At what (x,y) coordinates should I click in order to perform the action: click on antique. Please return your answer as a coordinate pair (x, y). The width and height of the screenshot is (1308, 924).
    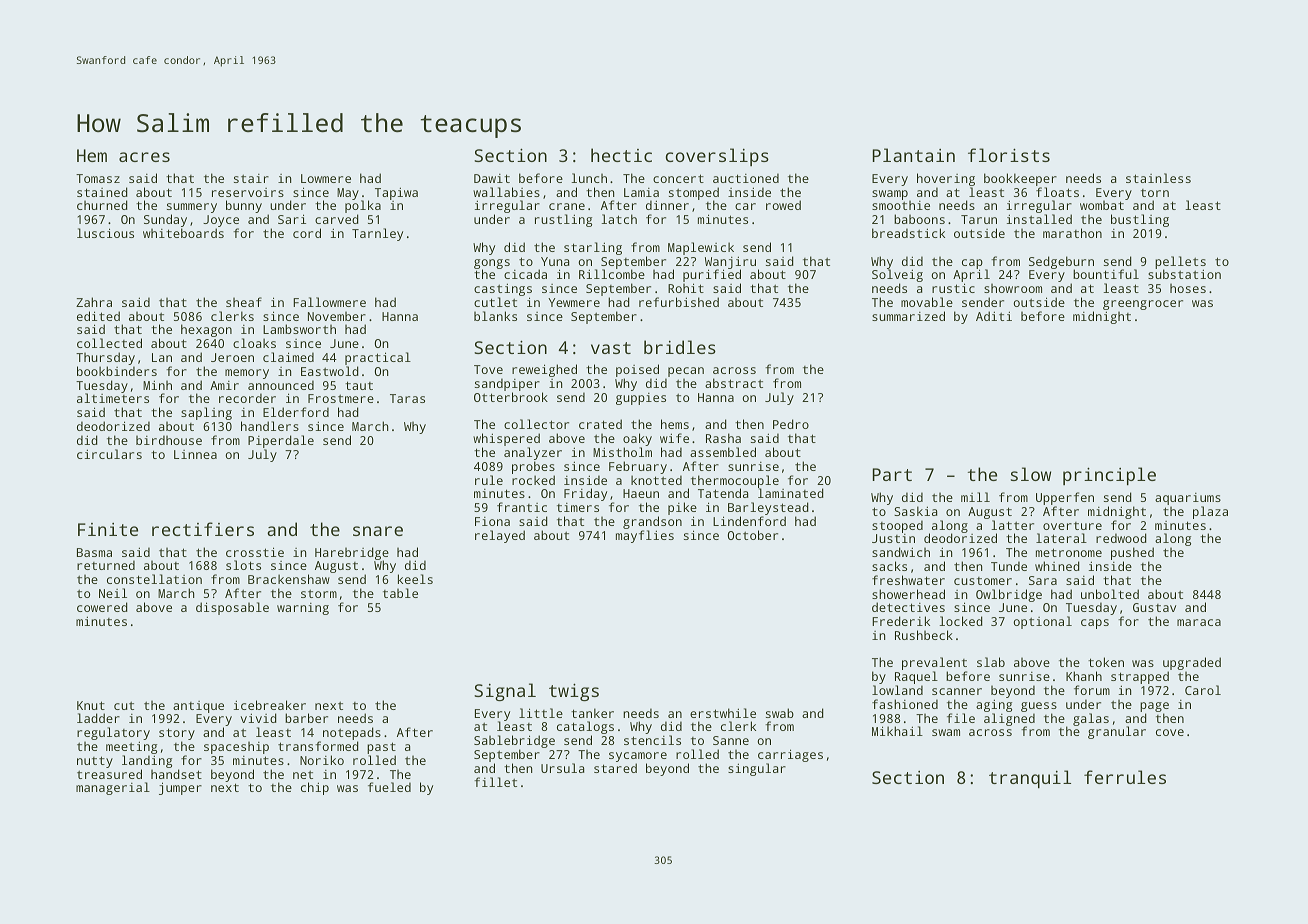
    Looking at the image, I should click on (198, 707).
